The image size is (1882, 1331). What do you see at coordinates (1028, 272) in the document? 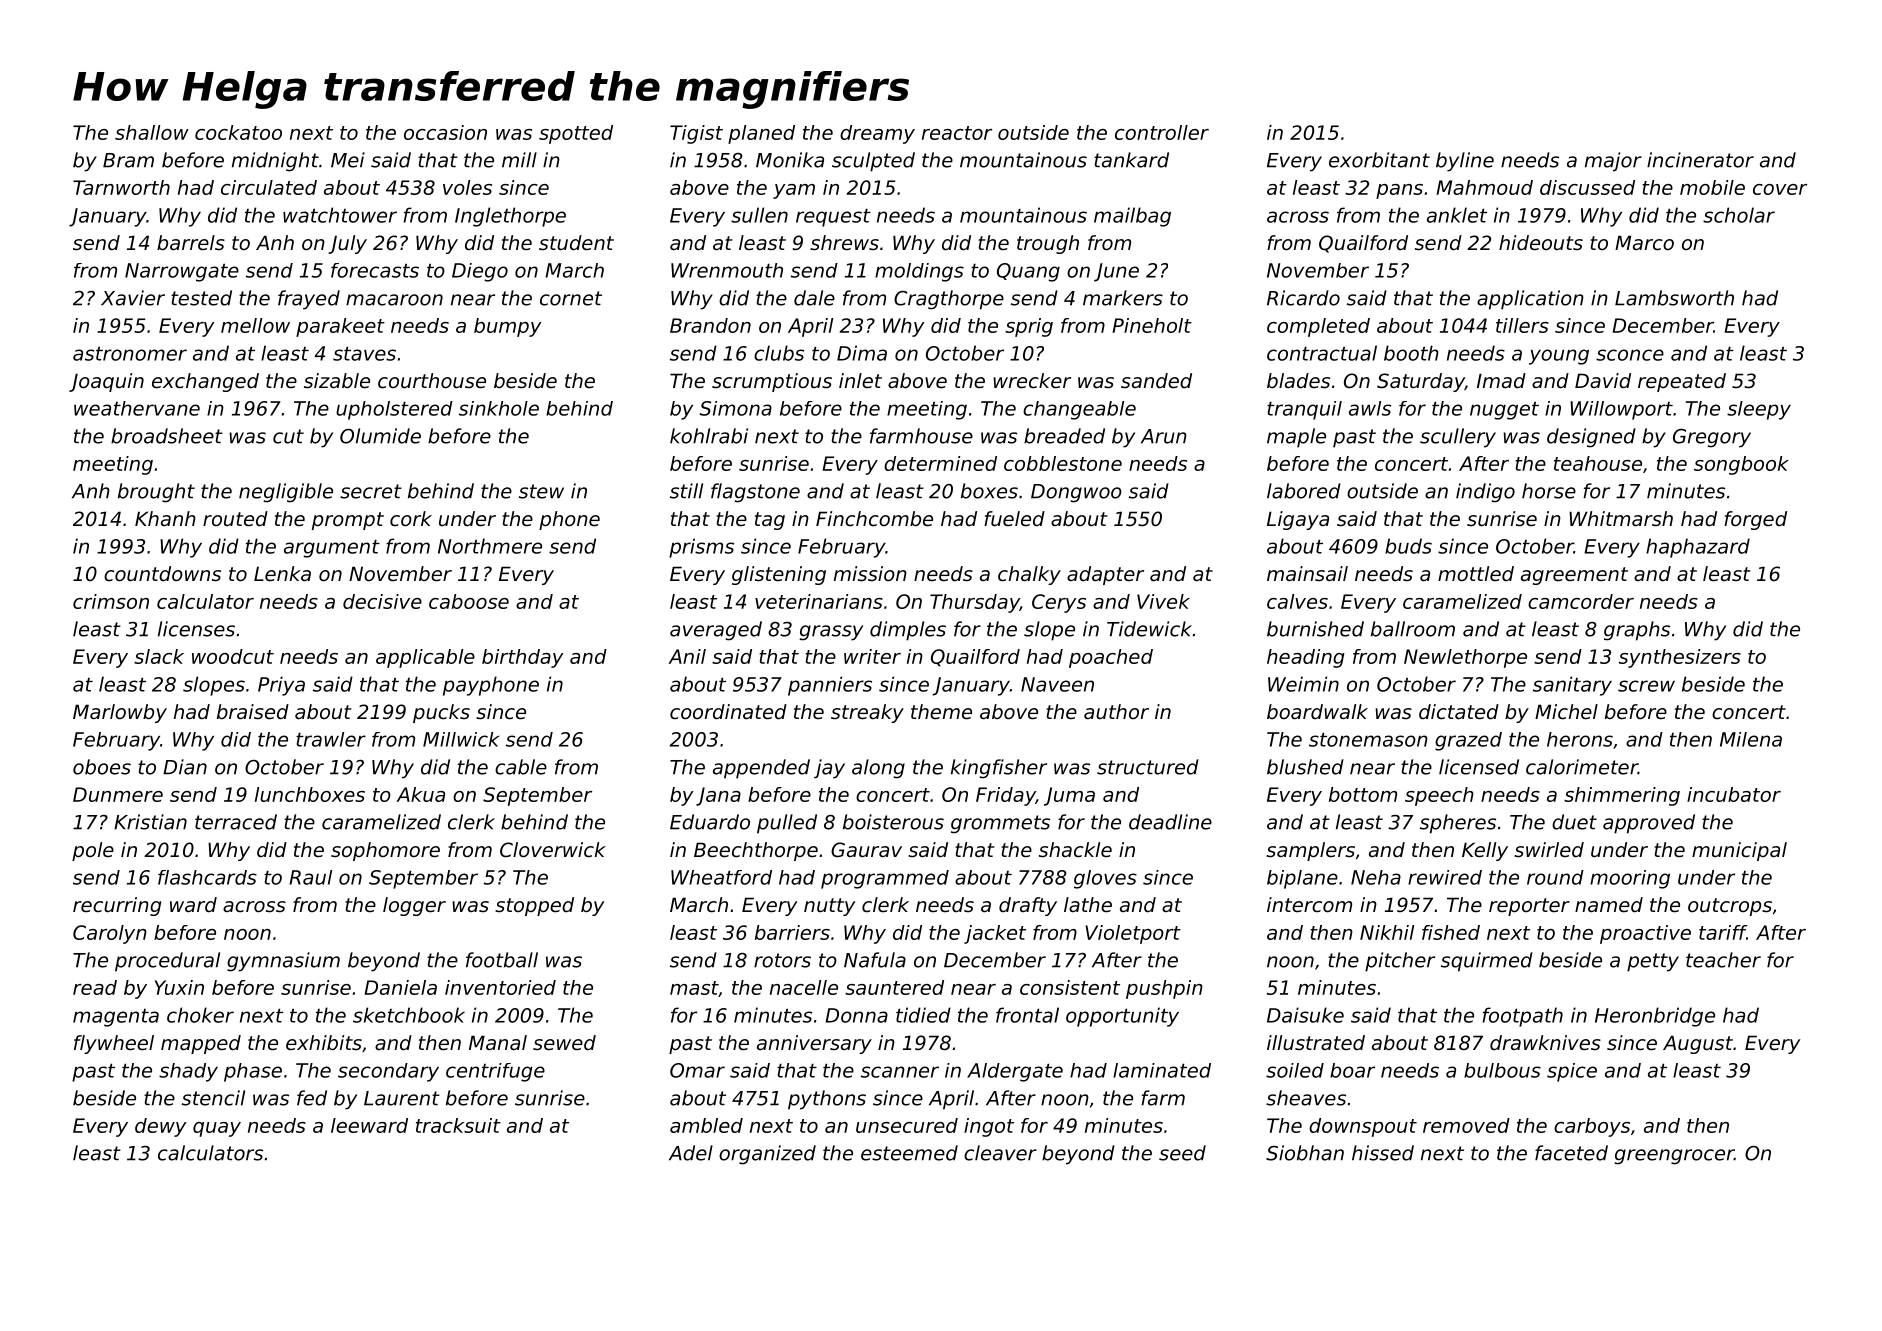
I see `Quang` at bounding box center [1028, 272].
